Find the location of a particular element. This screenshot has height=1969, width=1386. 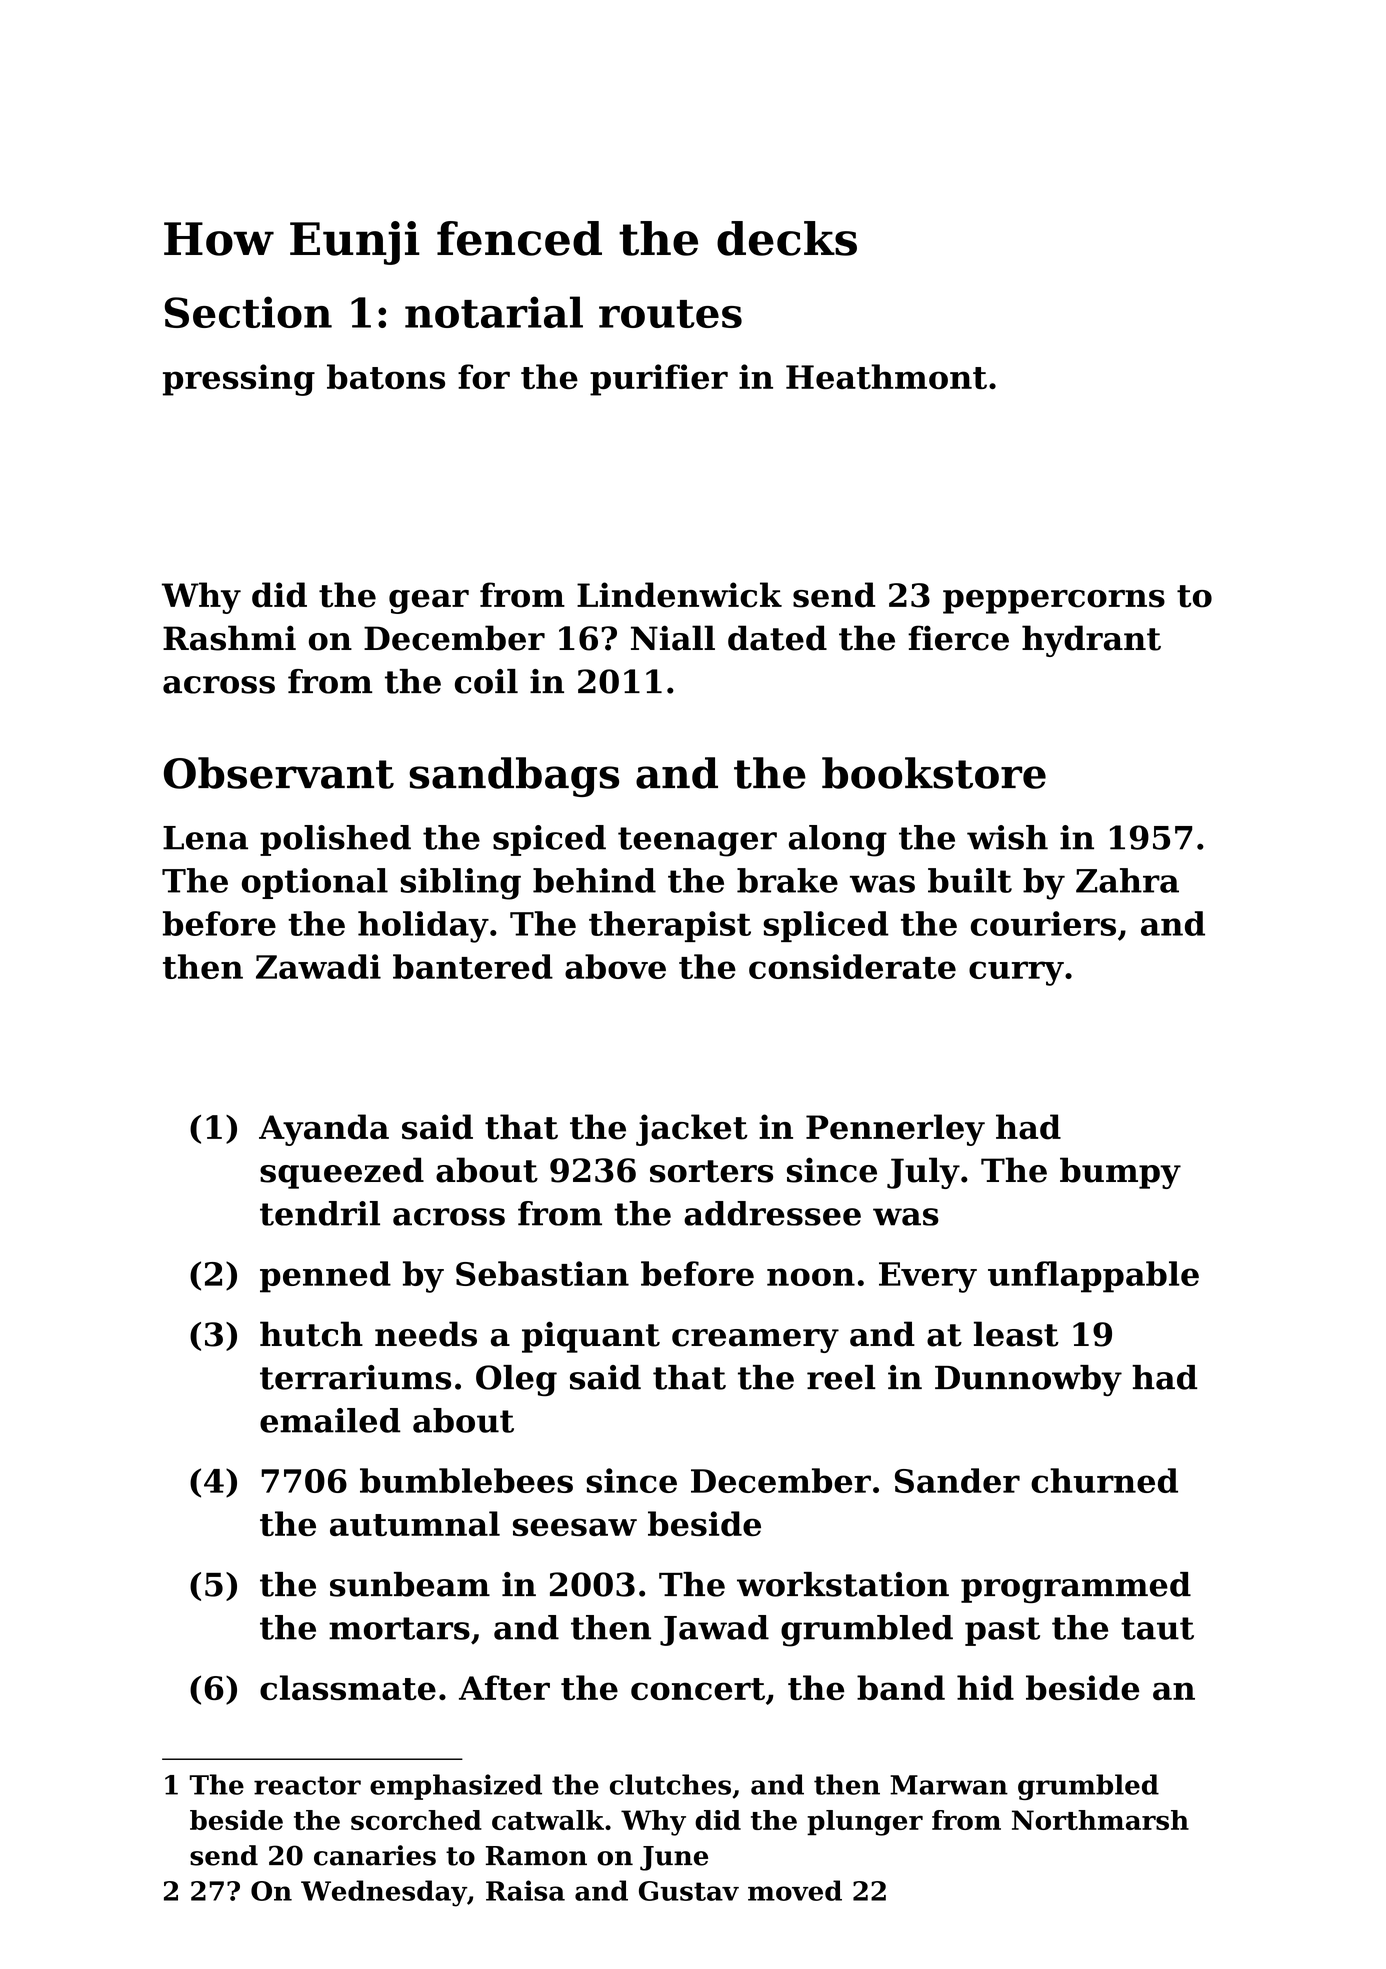

piquant is located at coordinates (591, 1337).
